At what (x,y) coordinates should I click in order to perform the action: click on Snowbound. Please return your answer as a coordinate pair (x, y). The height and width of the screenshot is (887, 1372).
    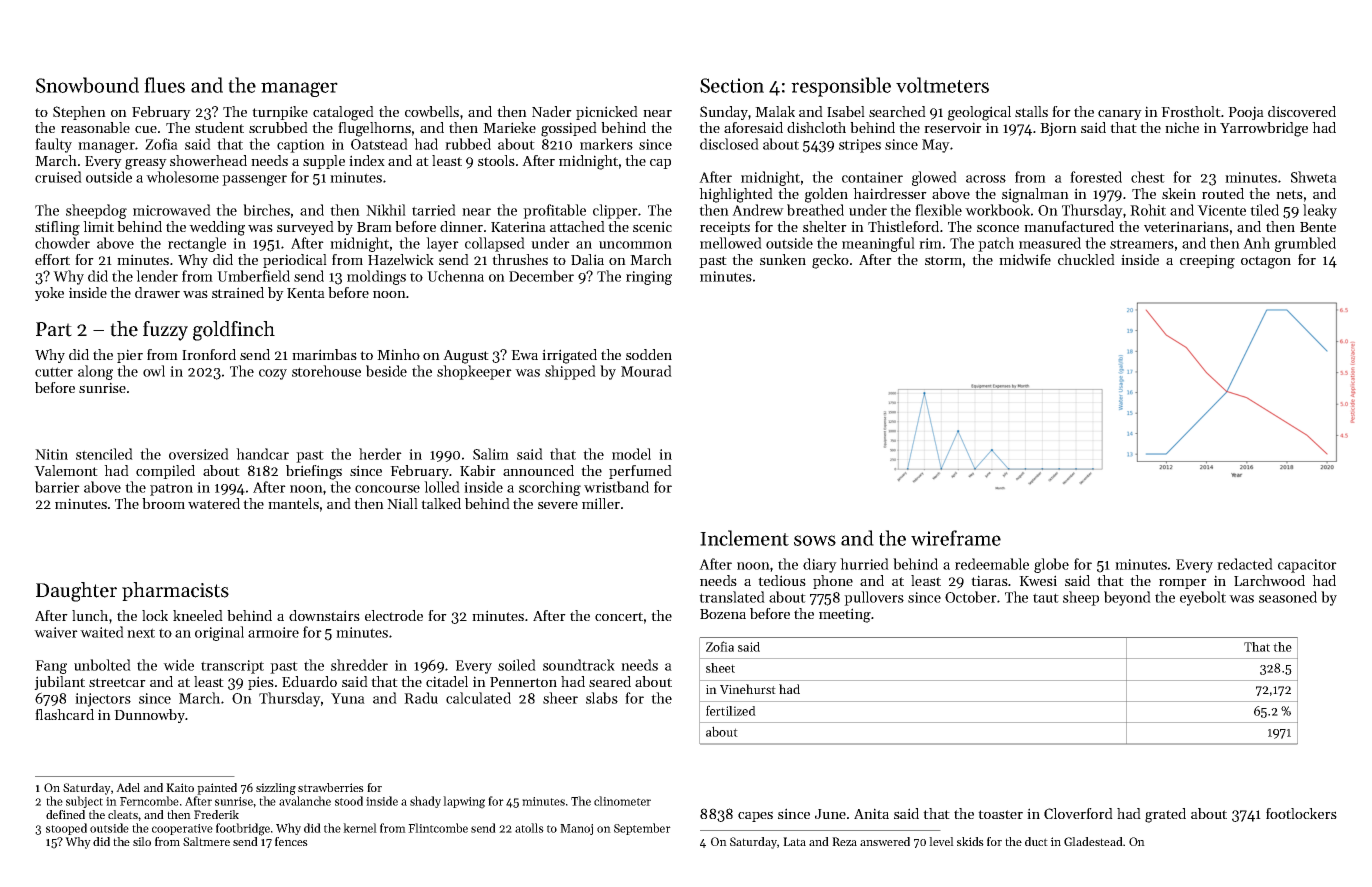
    Looking at the image, I should click on (87, 85).
